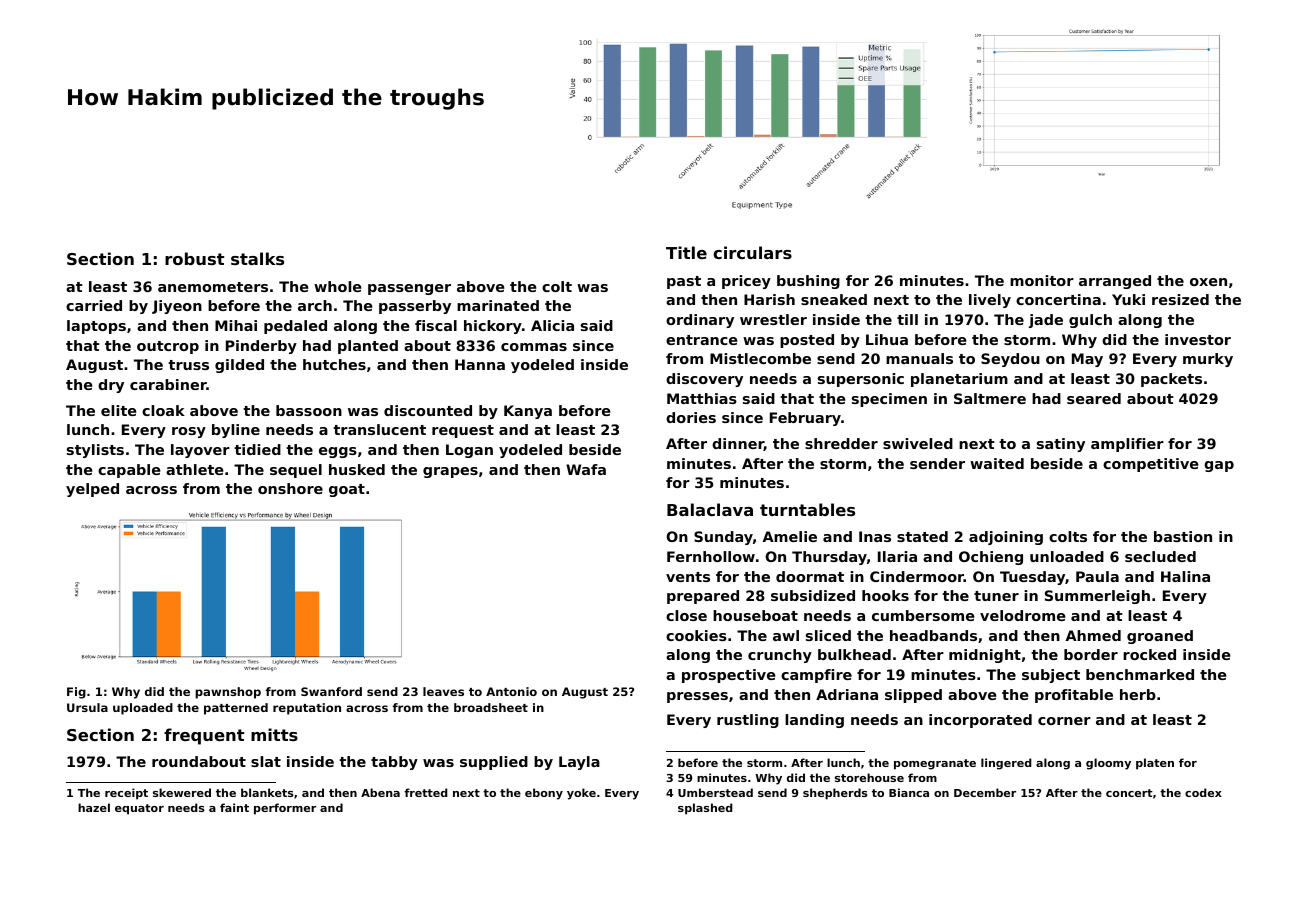 This image has width=1308, height=924. What do you see at coordinates (552, 325) in the image?
I see `Alicia` at bounding box center [552, 325].
